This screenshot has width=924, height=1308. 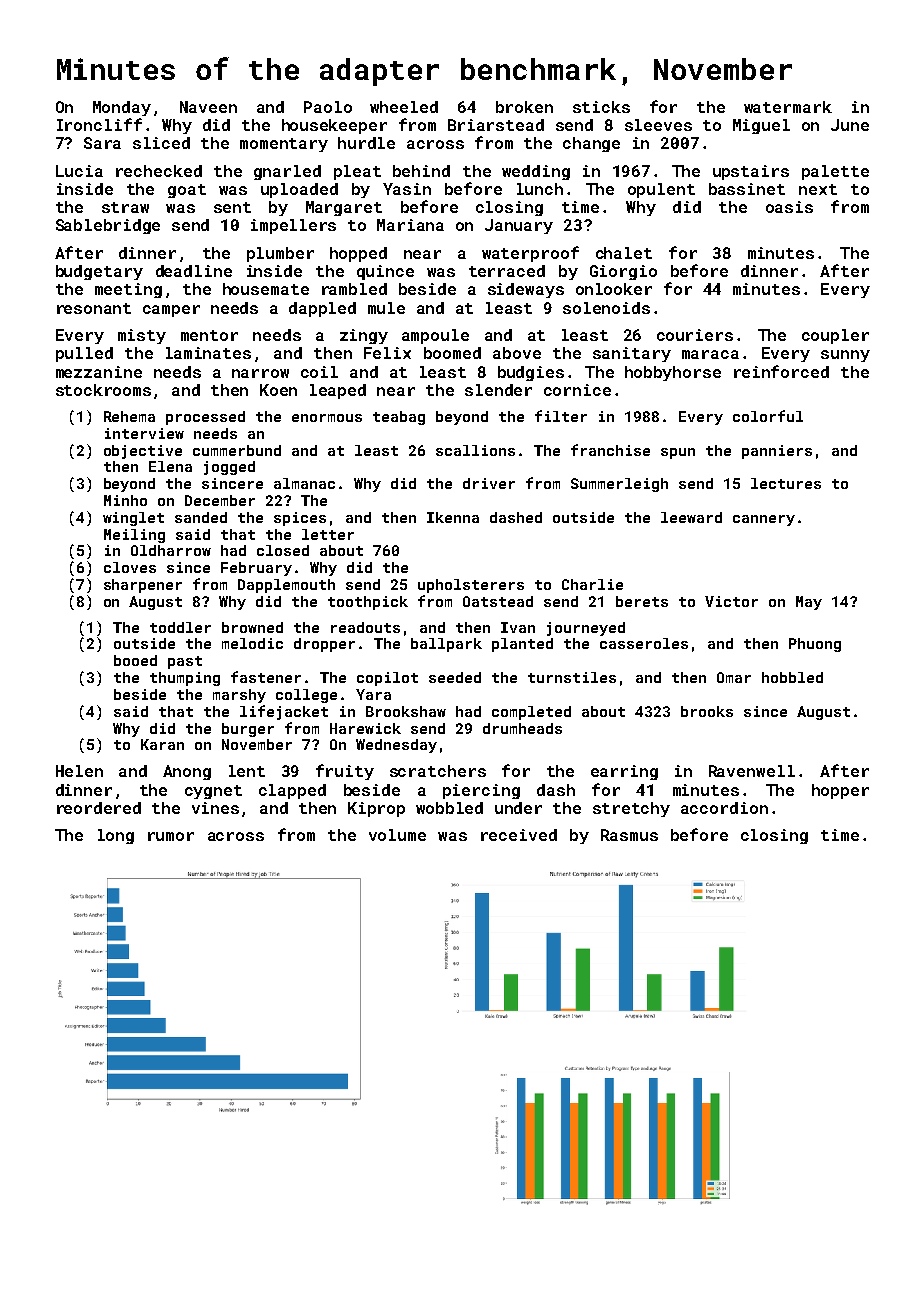 What do you see at coordinates (524, 107) in the screenshot?
I see `broken` at bounding box center [524, 107].
